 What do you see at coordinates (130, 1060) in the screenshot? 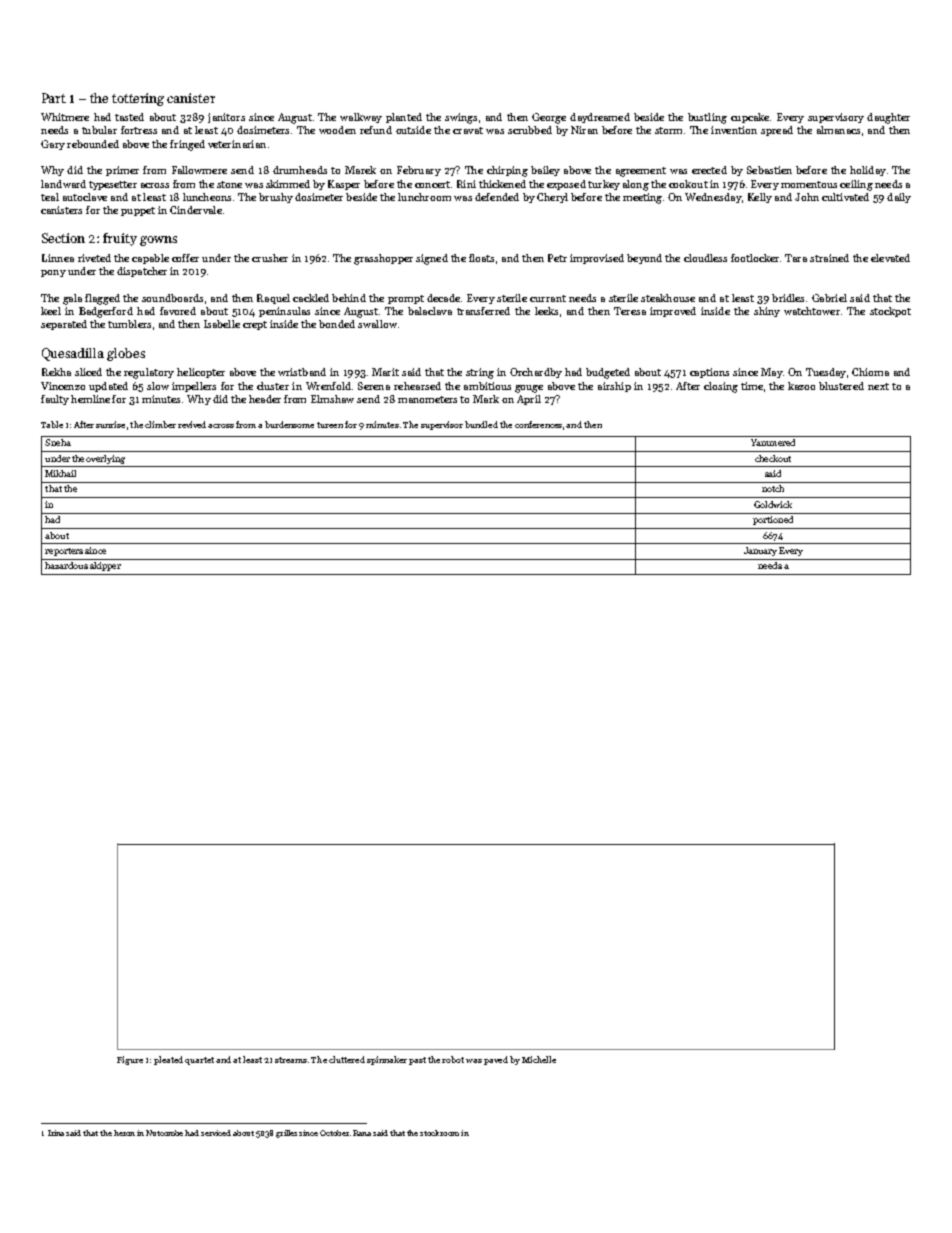
I see `Figure` at bounding box center [130, 1060].
